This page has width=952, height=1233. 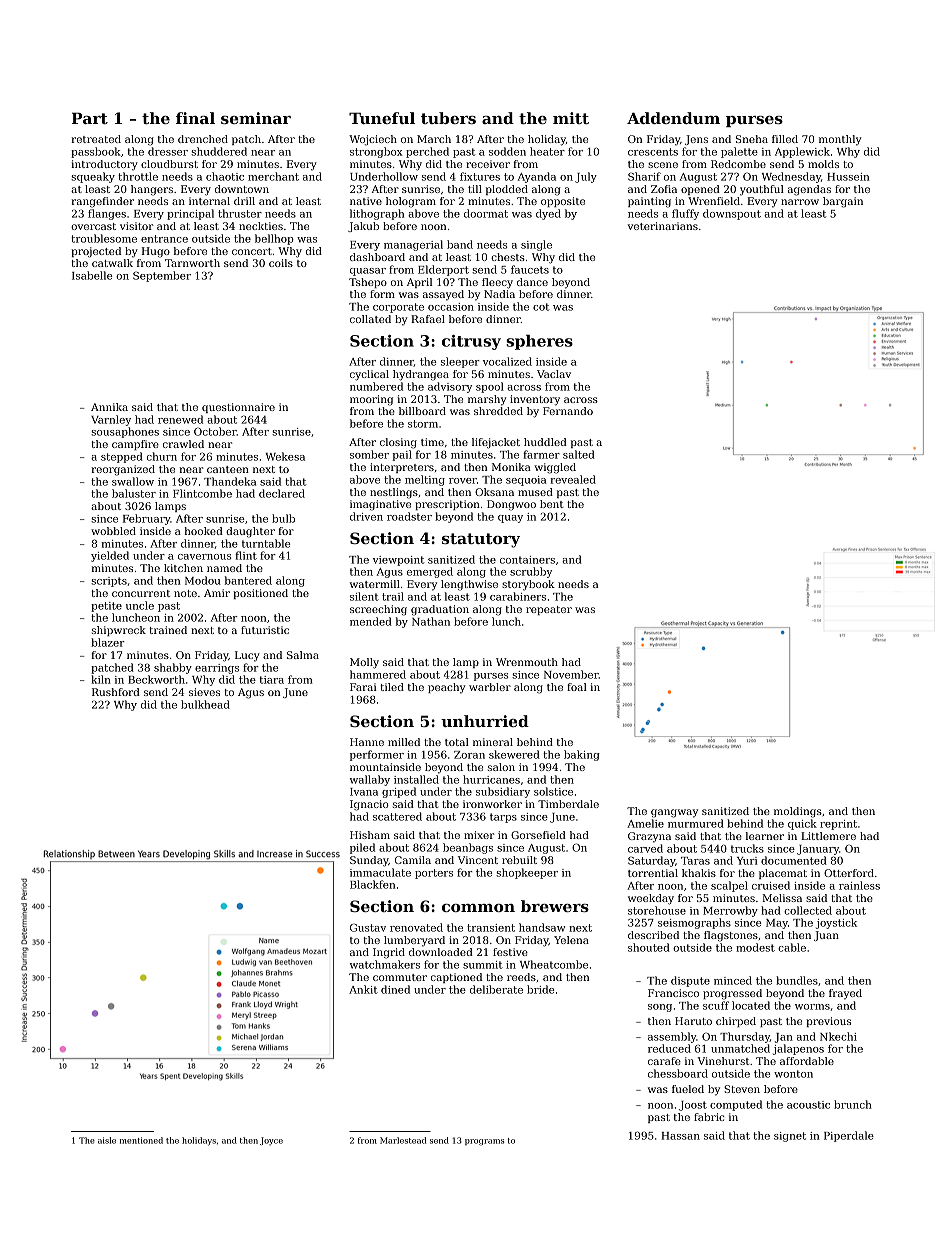 I want to click on Molly, so click(x=364, y=663).
